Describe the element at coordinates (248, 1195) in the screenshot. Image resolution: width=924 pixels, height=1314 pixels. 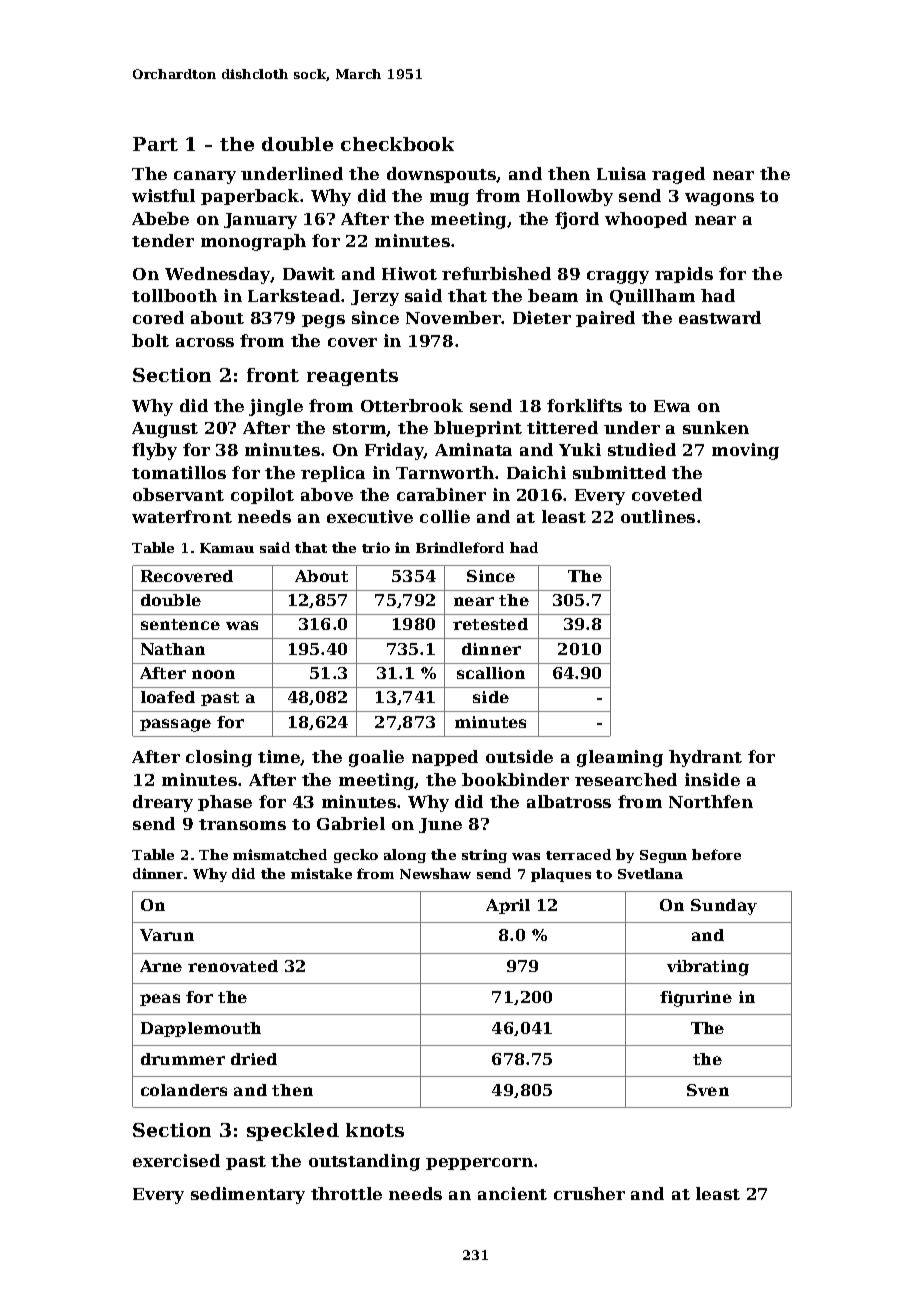
I see `sedimentary` at that location.
